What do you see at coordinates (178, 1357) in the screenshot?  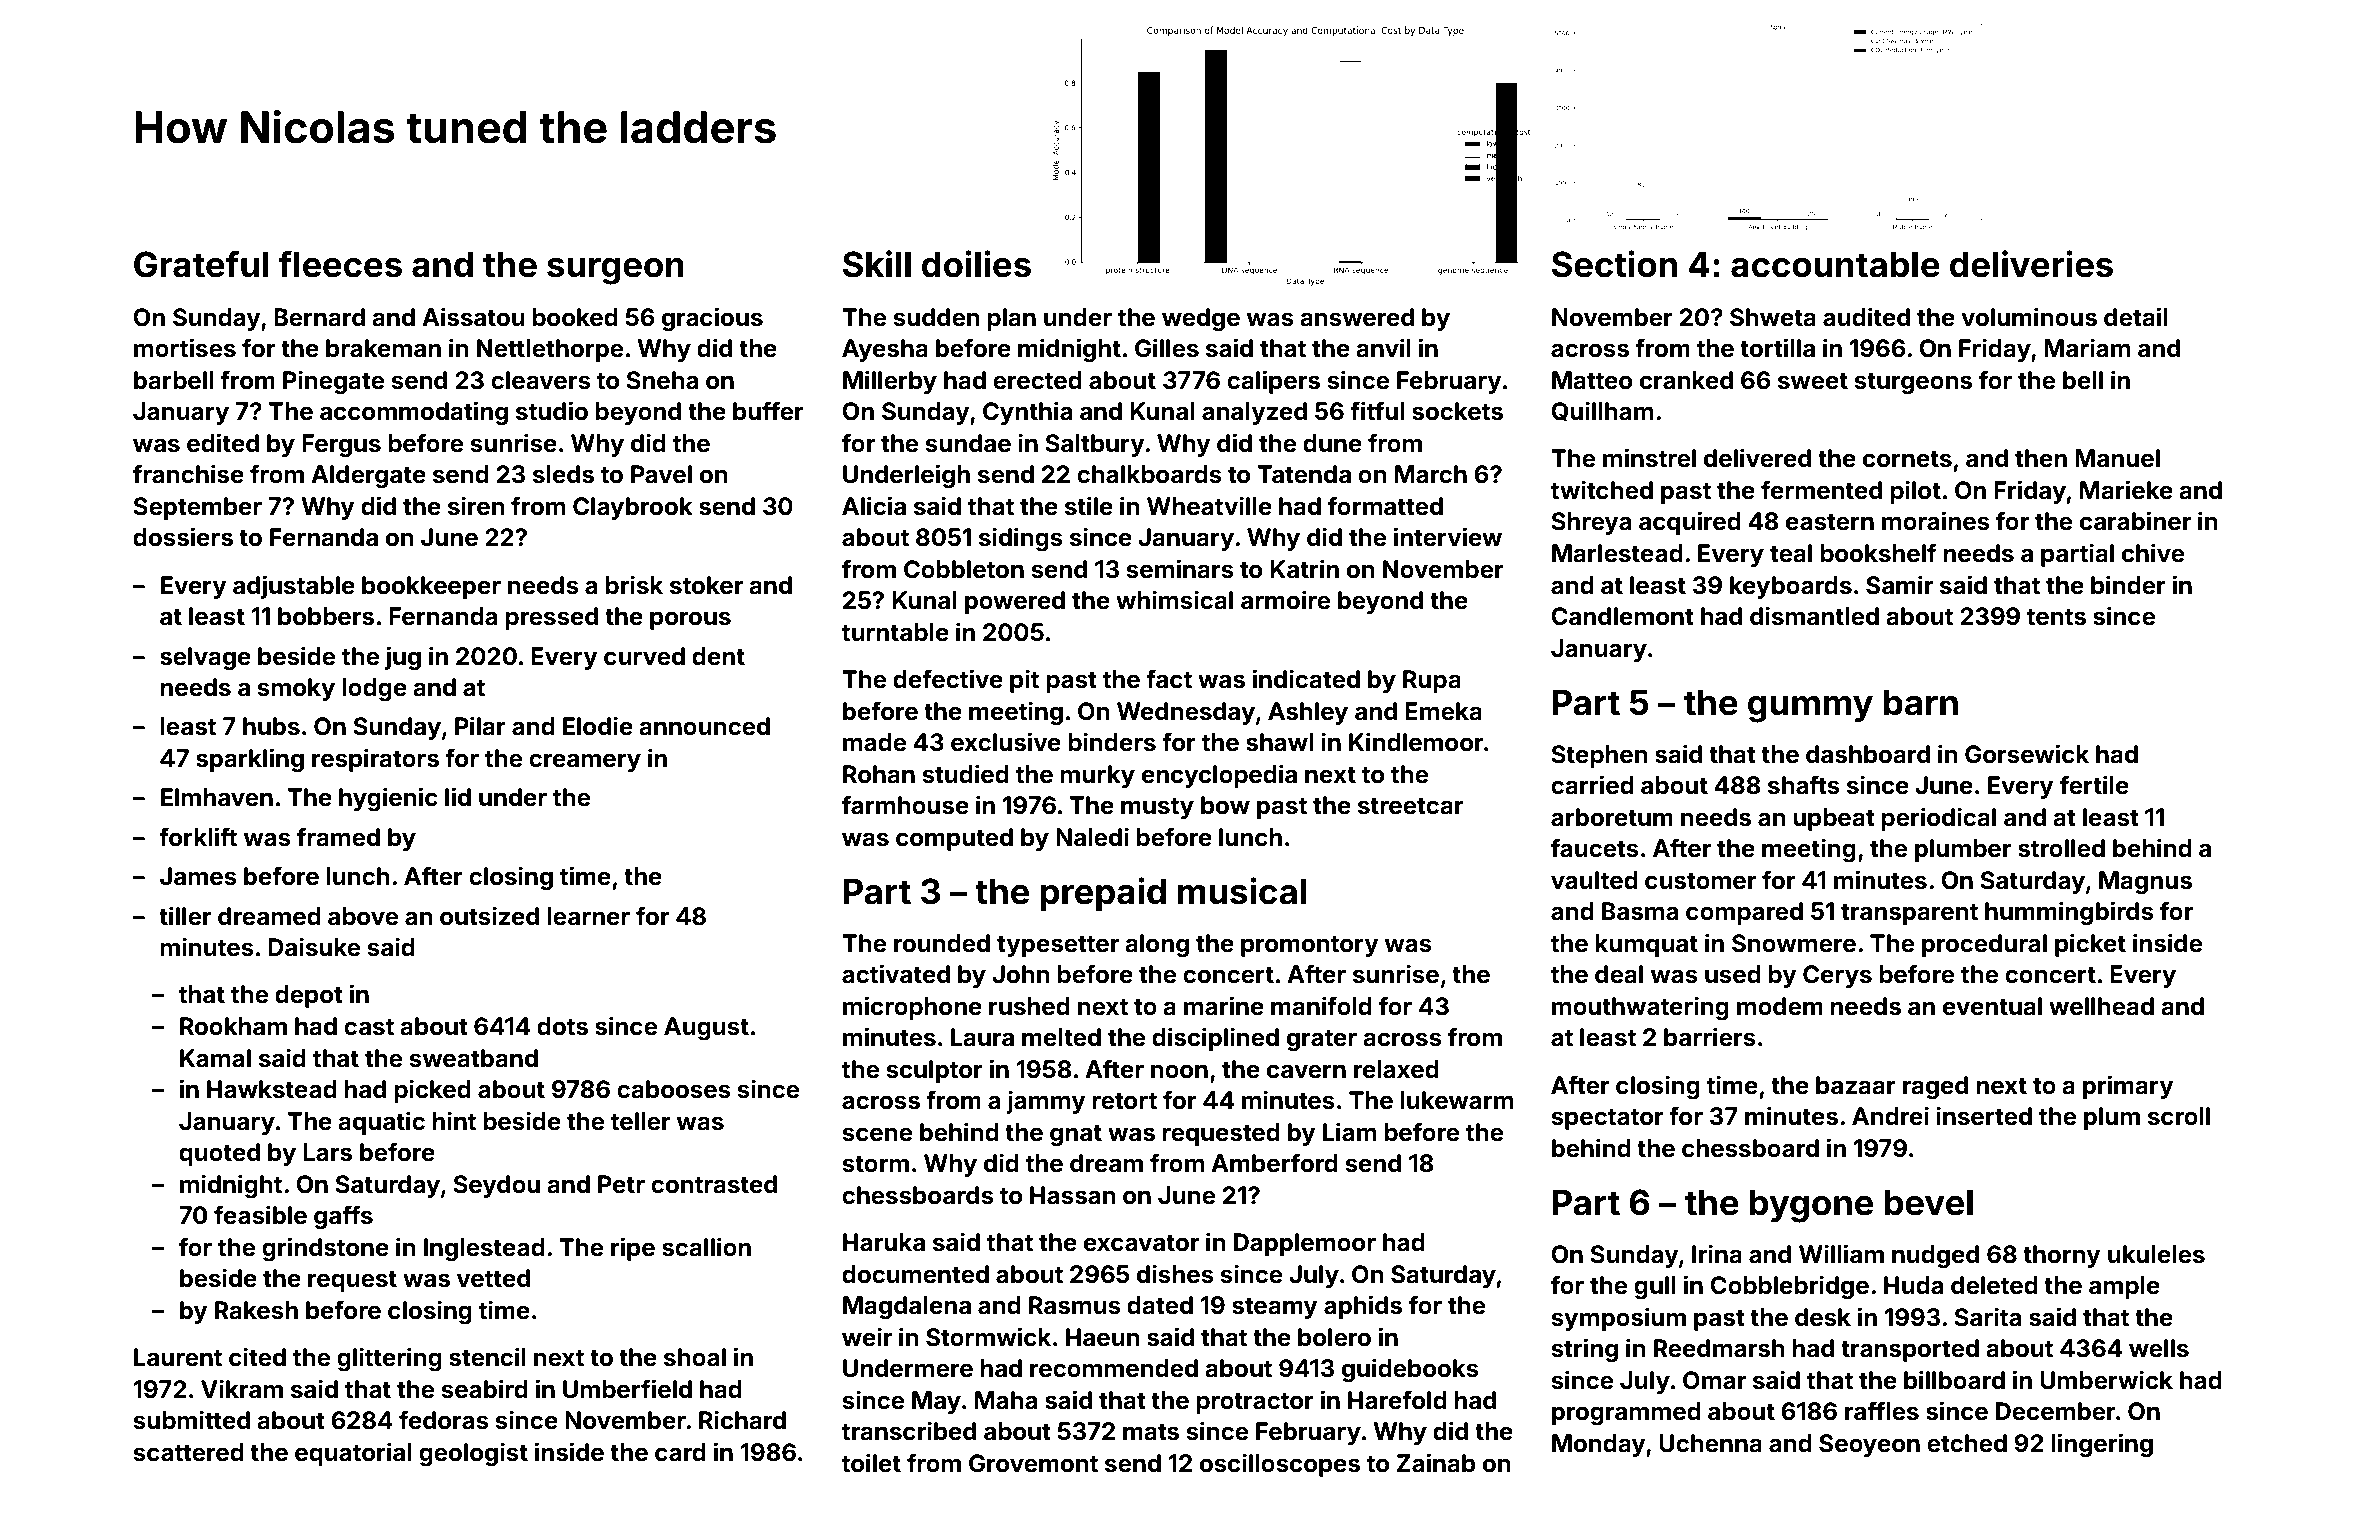 I see `Laurent` at bounding box center [178, 1357].
